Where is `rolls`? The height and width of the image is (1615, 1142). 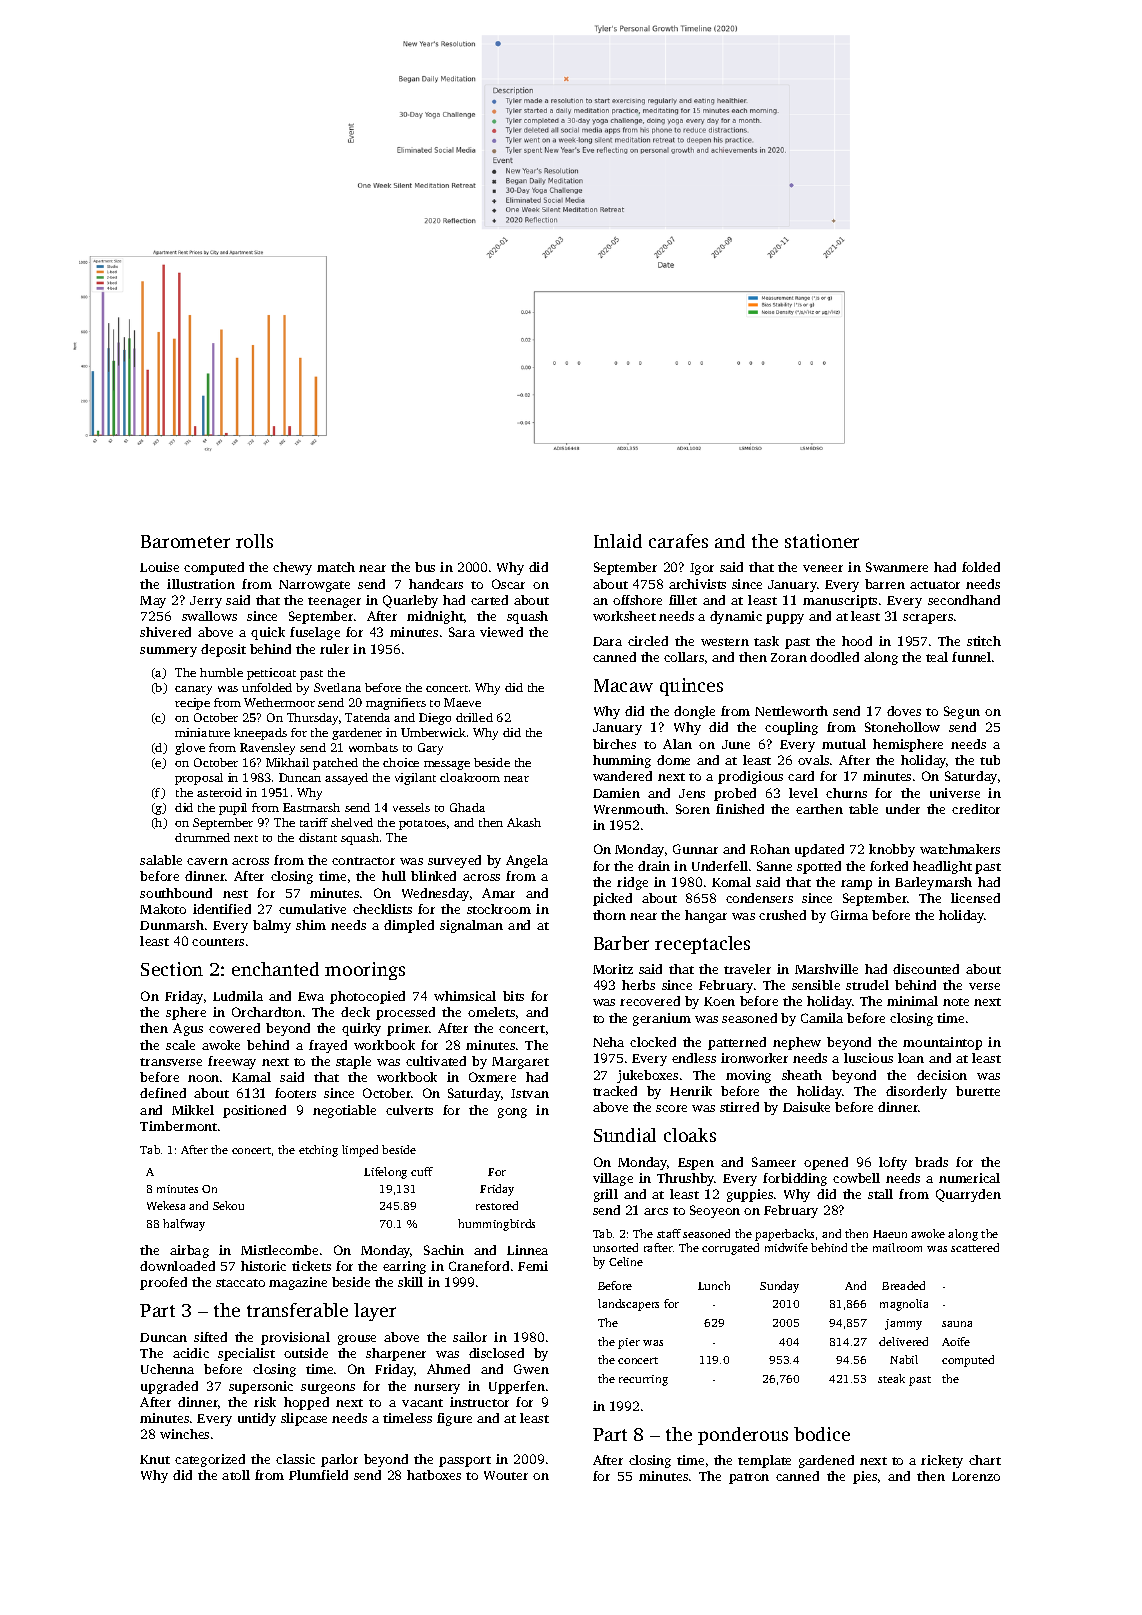
rolls is located at coordinates (254, 541).
